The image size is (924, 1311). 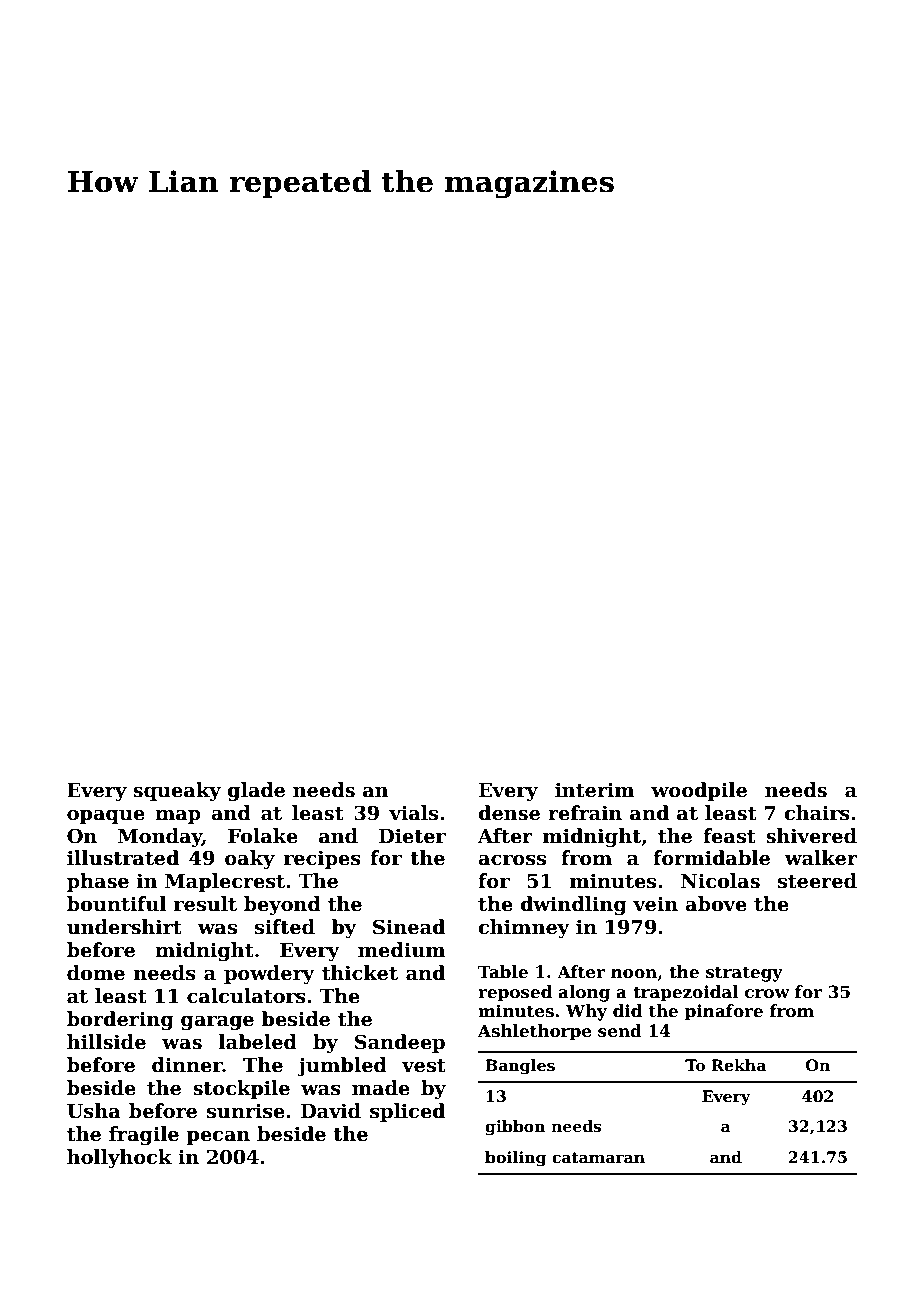 What do you see at coordinates (412, 836) in the document?
I see `Dieter` at bounding box center [412, 836].
